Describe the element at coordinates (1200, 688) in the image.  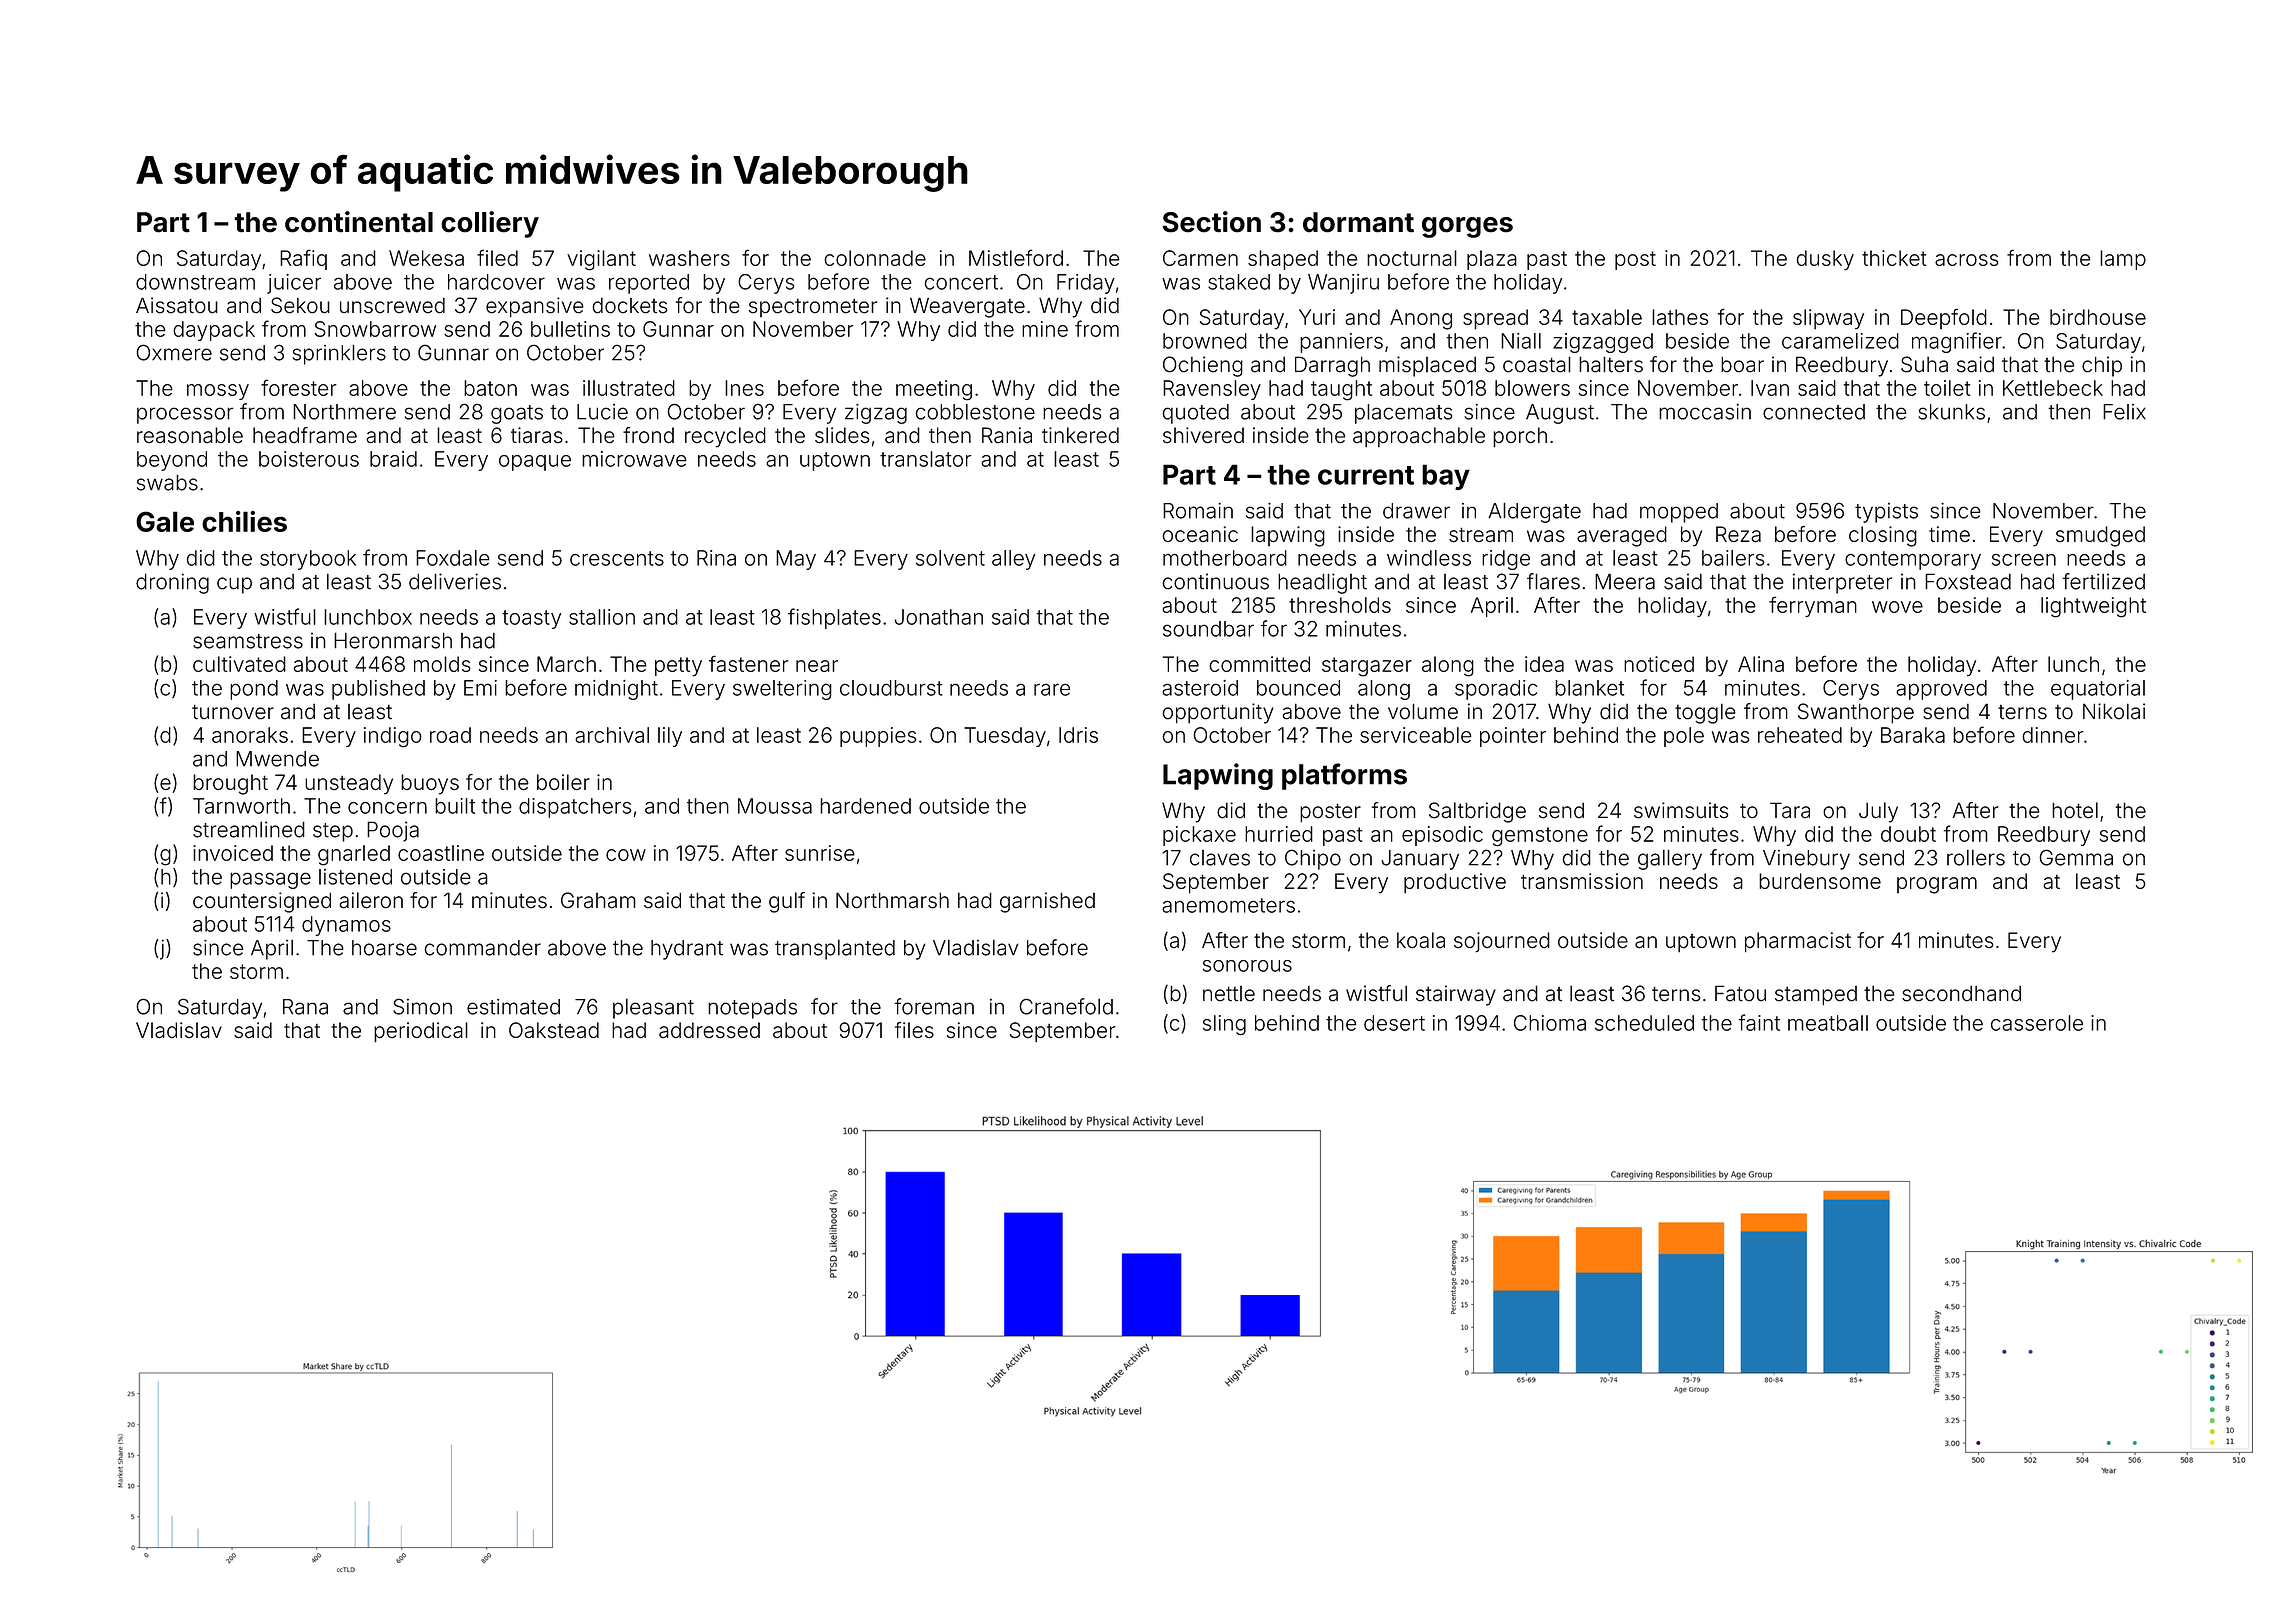
I see `asteroid` at that location.
